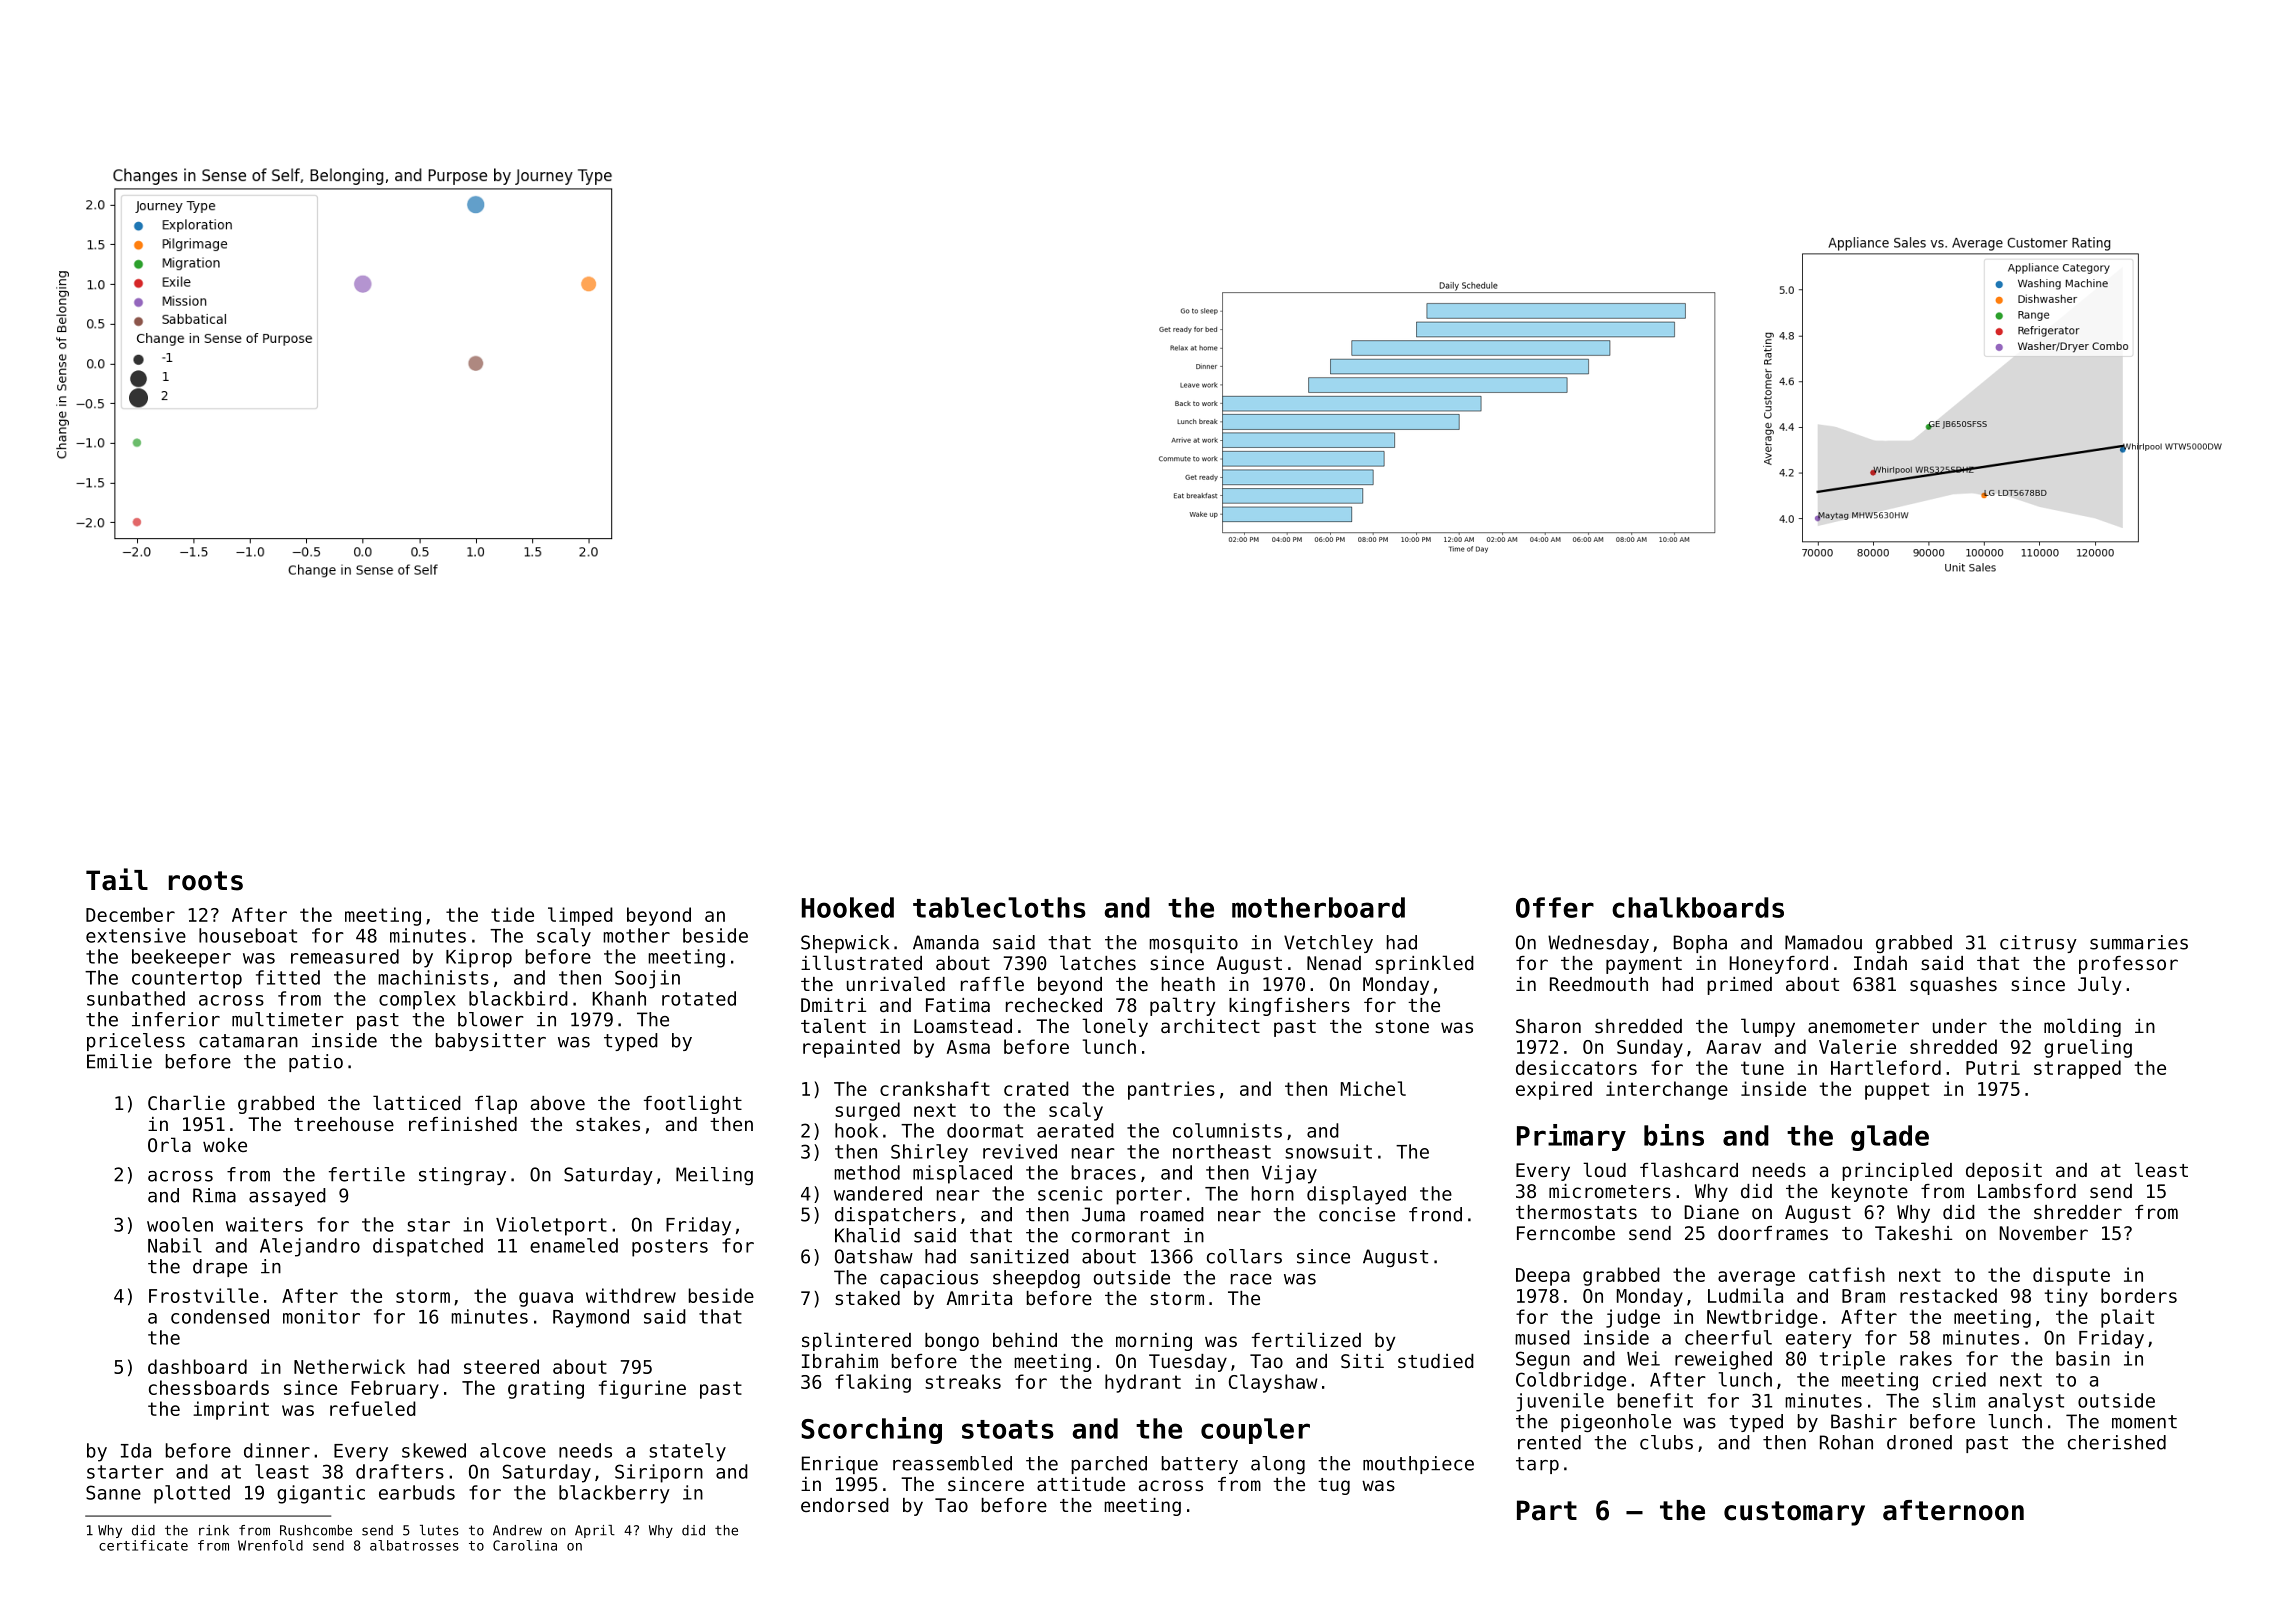  What do you see at coordinates (1555, 907) in the screenshot?
I see `Offer` at bounding box center [1555, 907].
